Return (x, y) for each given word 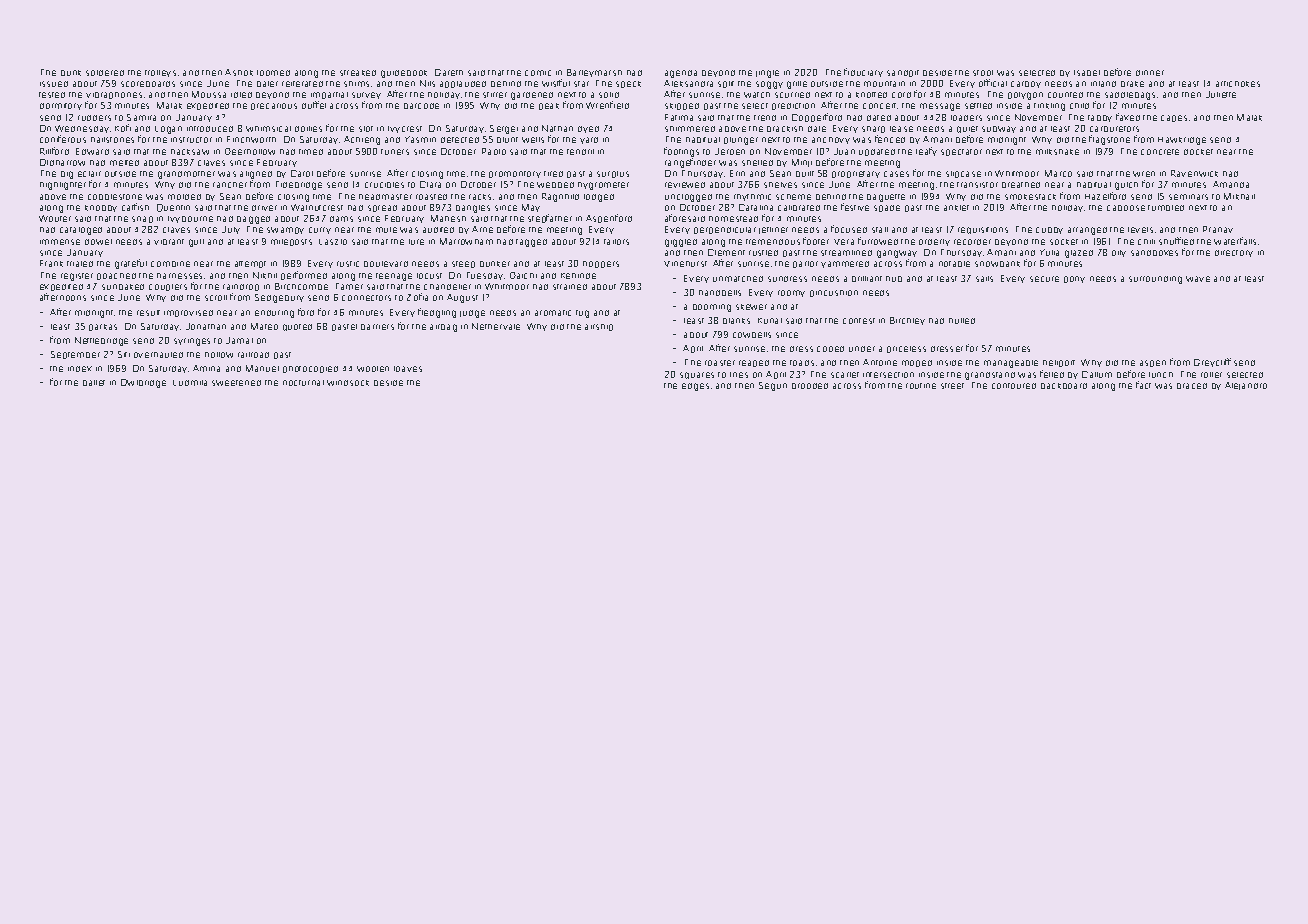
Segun (773, 386)
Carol (302, 173)
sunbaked (123, 287)
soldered (105, 73)
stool (983, 73)
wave (1198, 279)
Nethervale (496, 326)
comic (538, 73)
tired (553, 174)
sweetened (236, 383)
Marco (1058, 173)
